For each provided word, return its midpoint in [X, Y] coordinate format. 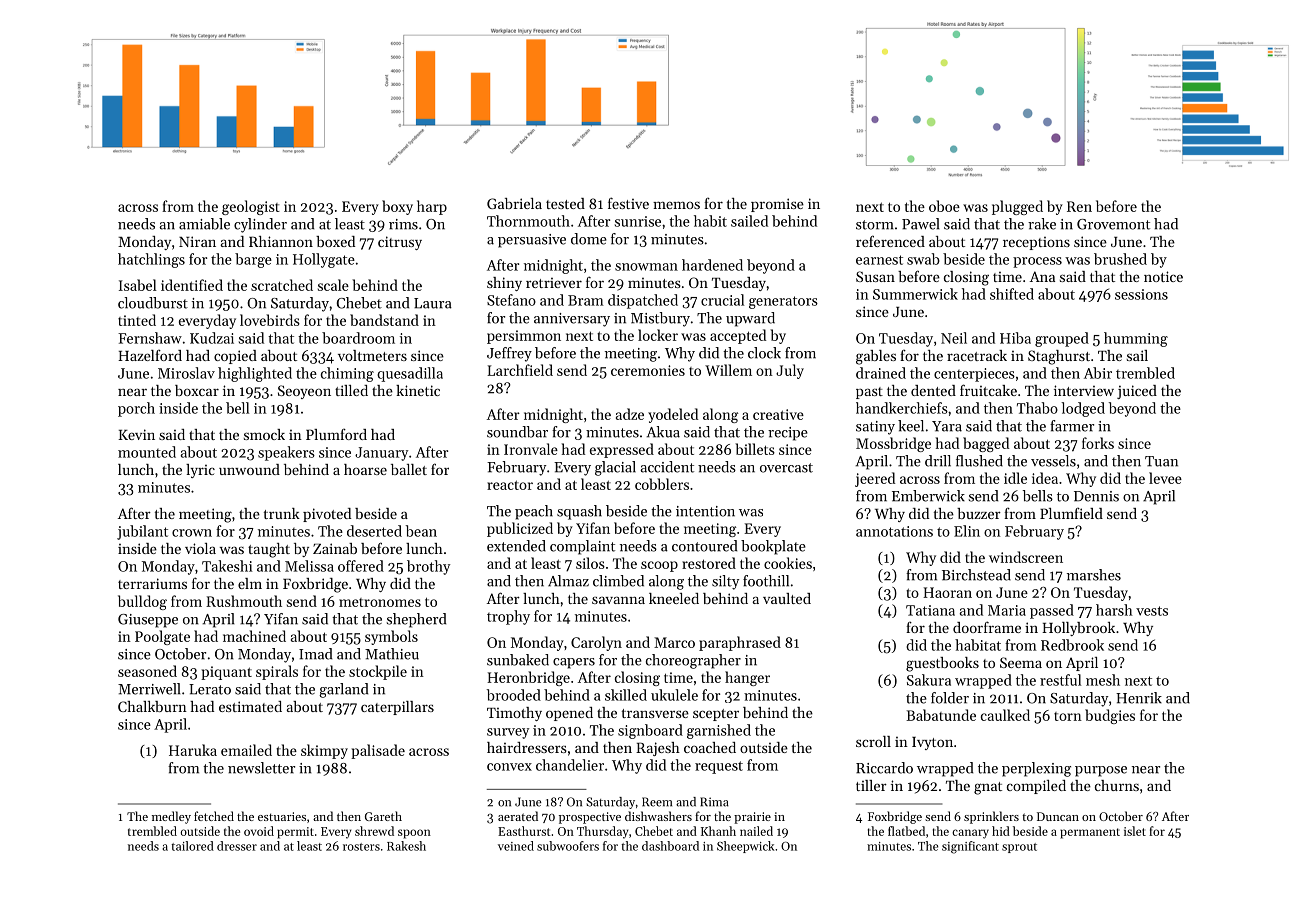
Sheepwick [746, 847]
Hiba [1015, 338]
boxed [335, 241]
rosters [361, 847]
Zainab [335, 548]
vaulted [787, 598]
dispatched [643, 301]
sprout [1019, 848]
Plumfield [1071, 513]
